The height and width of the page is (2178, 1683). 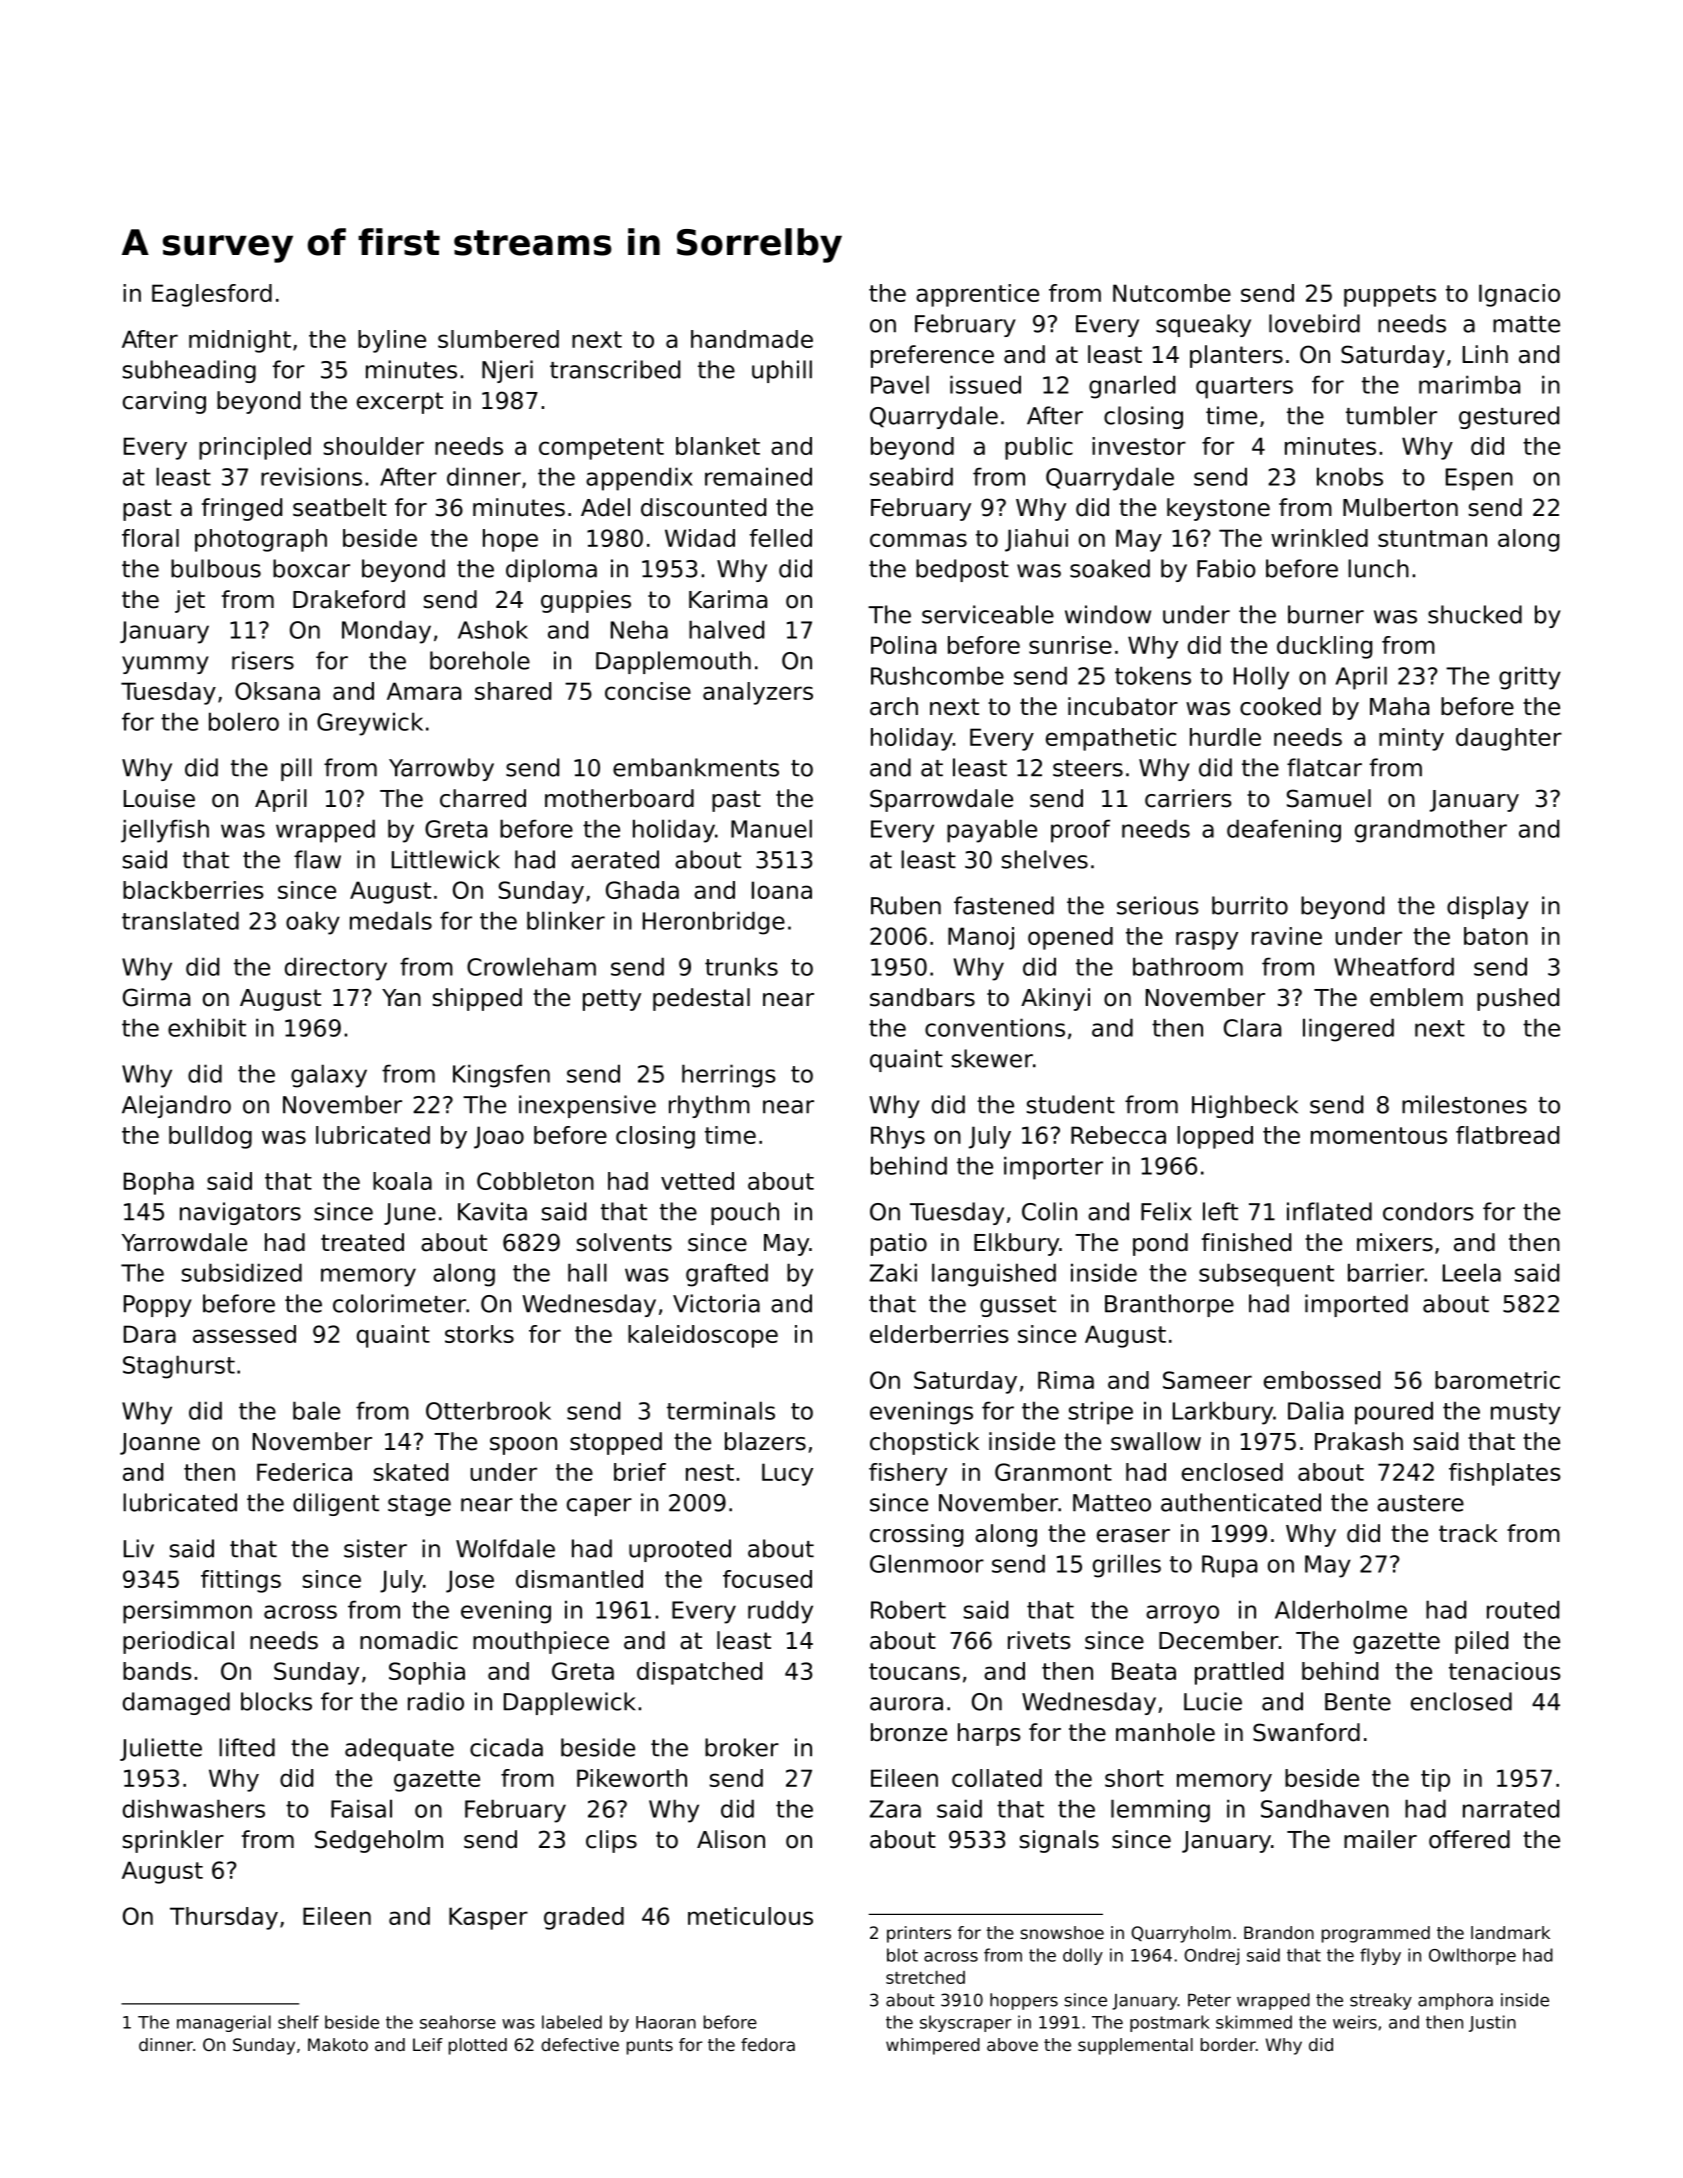 I want to click on lemming, so click(x=1160, y=1811).
